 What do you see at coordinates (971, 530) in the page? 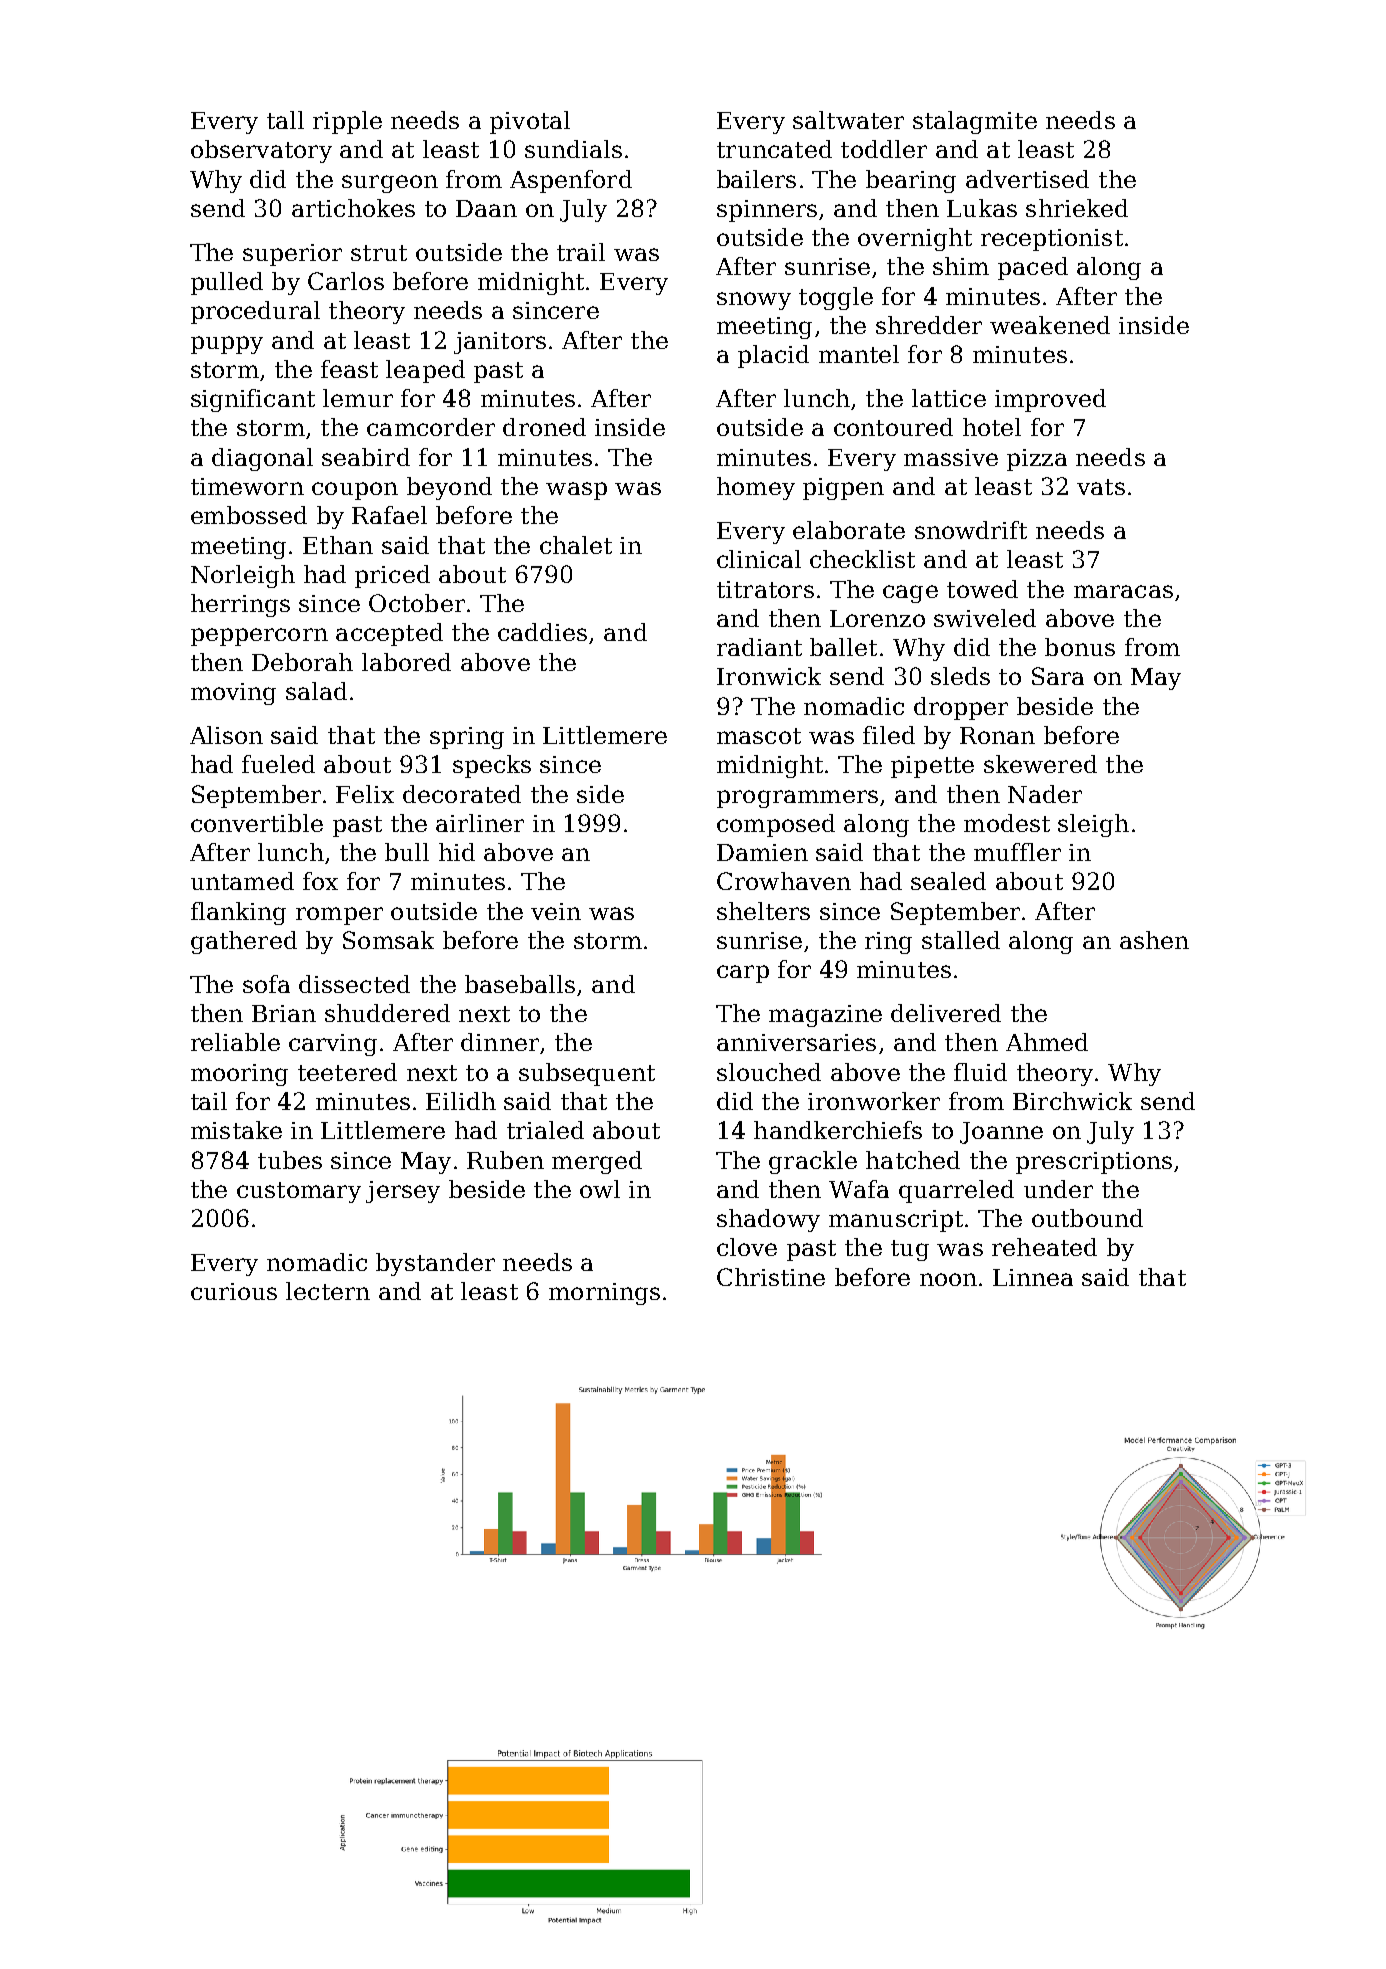
I see `snowdrift` at bounding box center [971, 530].
